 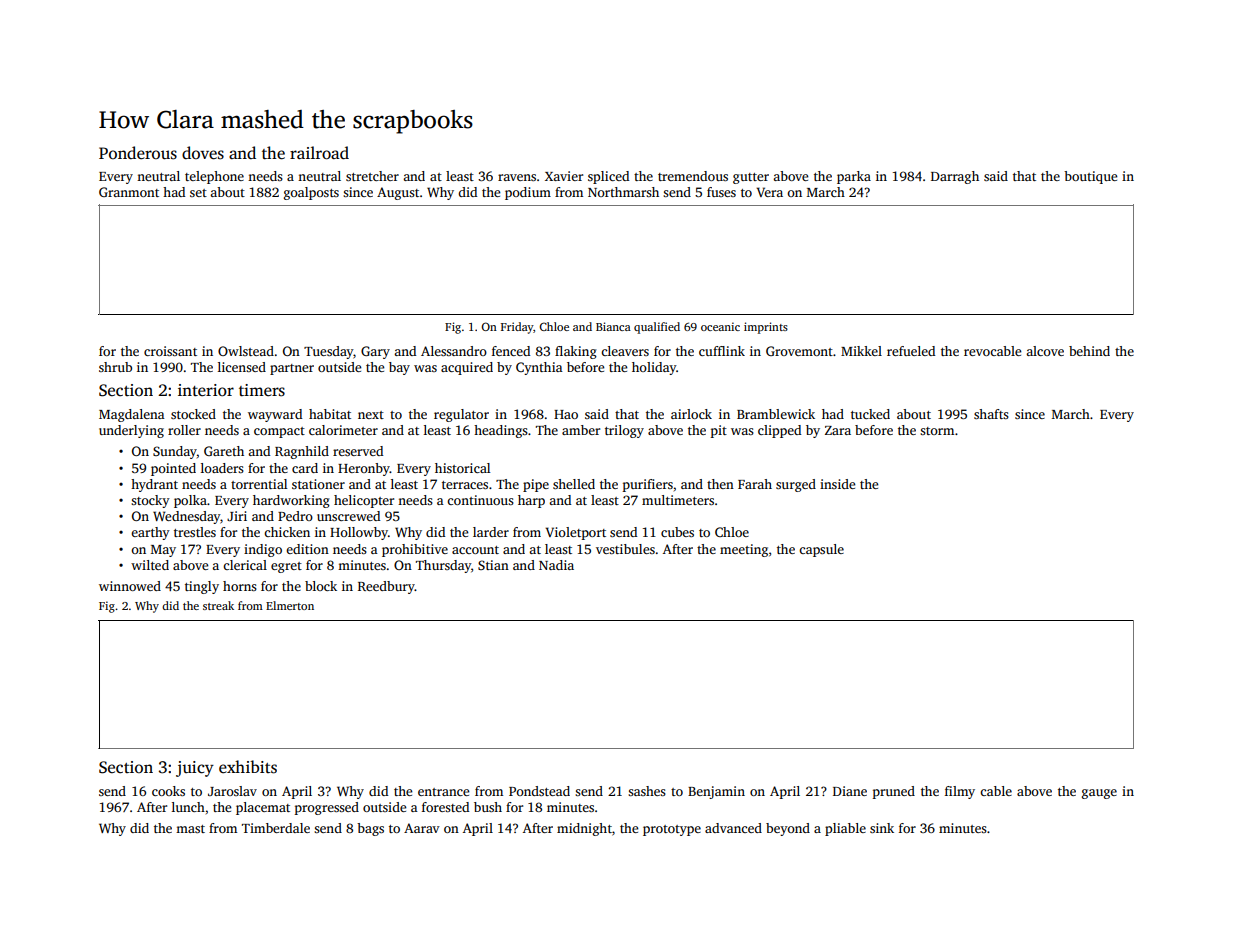 I want to click on imprints, so click(x=766, y=328).
